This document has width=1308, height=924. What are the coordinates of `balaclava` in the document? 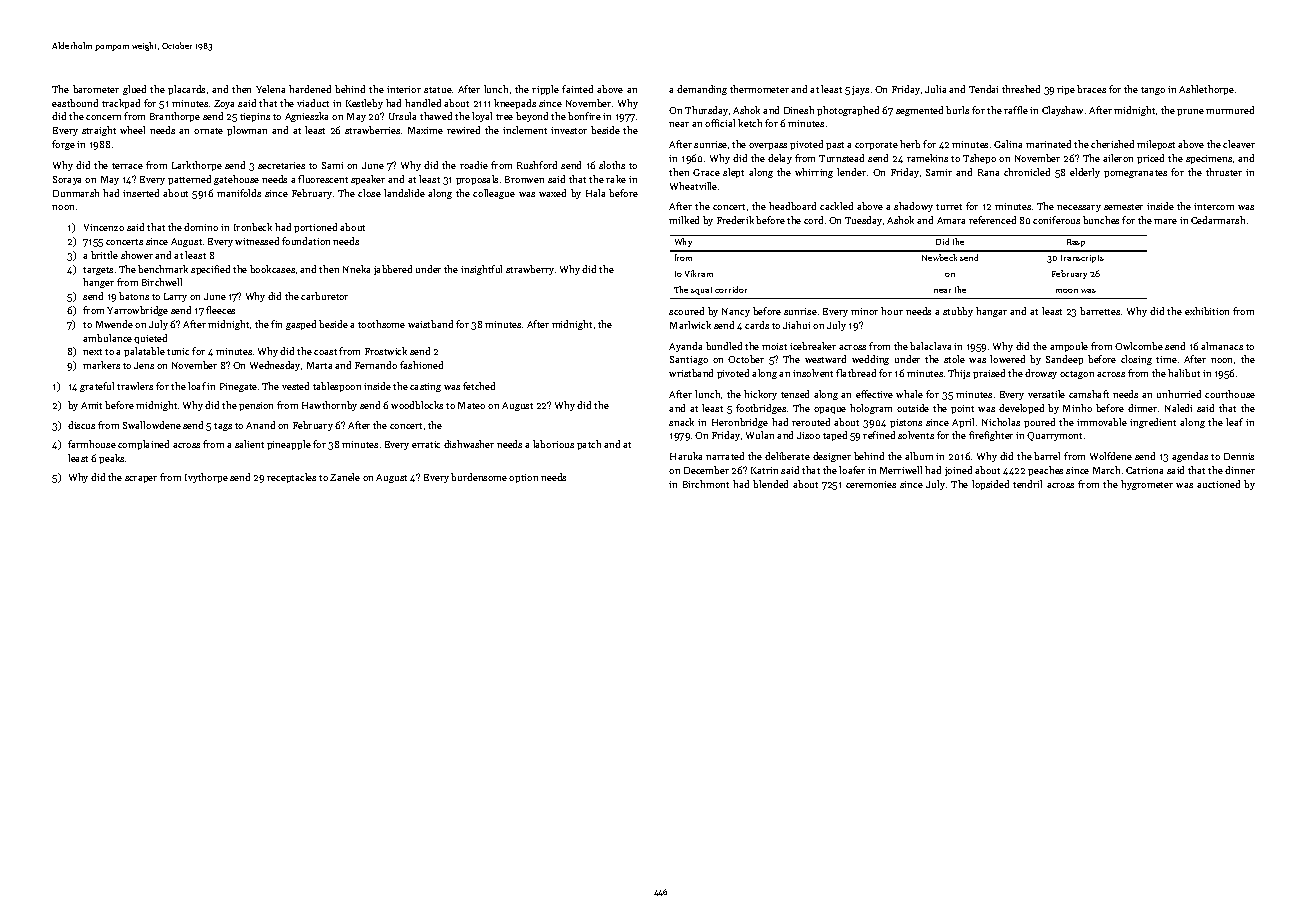 It's located at (930, 346).
